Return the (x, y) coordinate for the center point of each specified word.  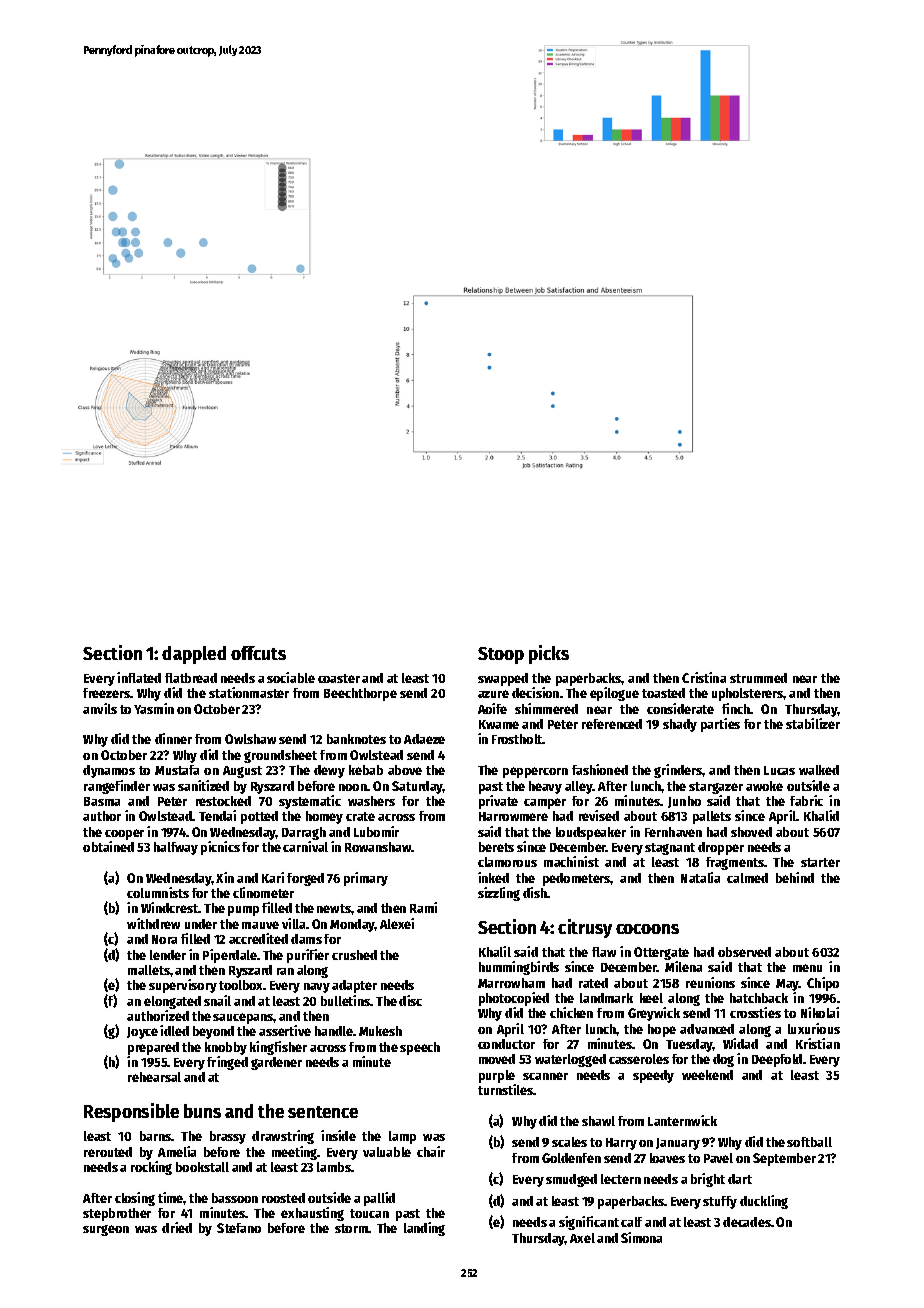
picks (549, 654)
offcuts (258, 653)
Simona (641, 1237)
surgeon (106, 1230)
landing (424, 1229)
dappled (194, 655)
